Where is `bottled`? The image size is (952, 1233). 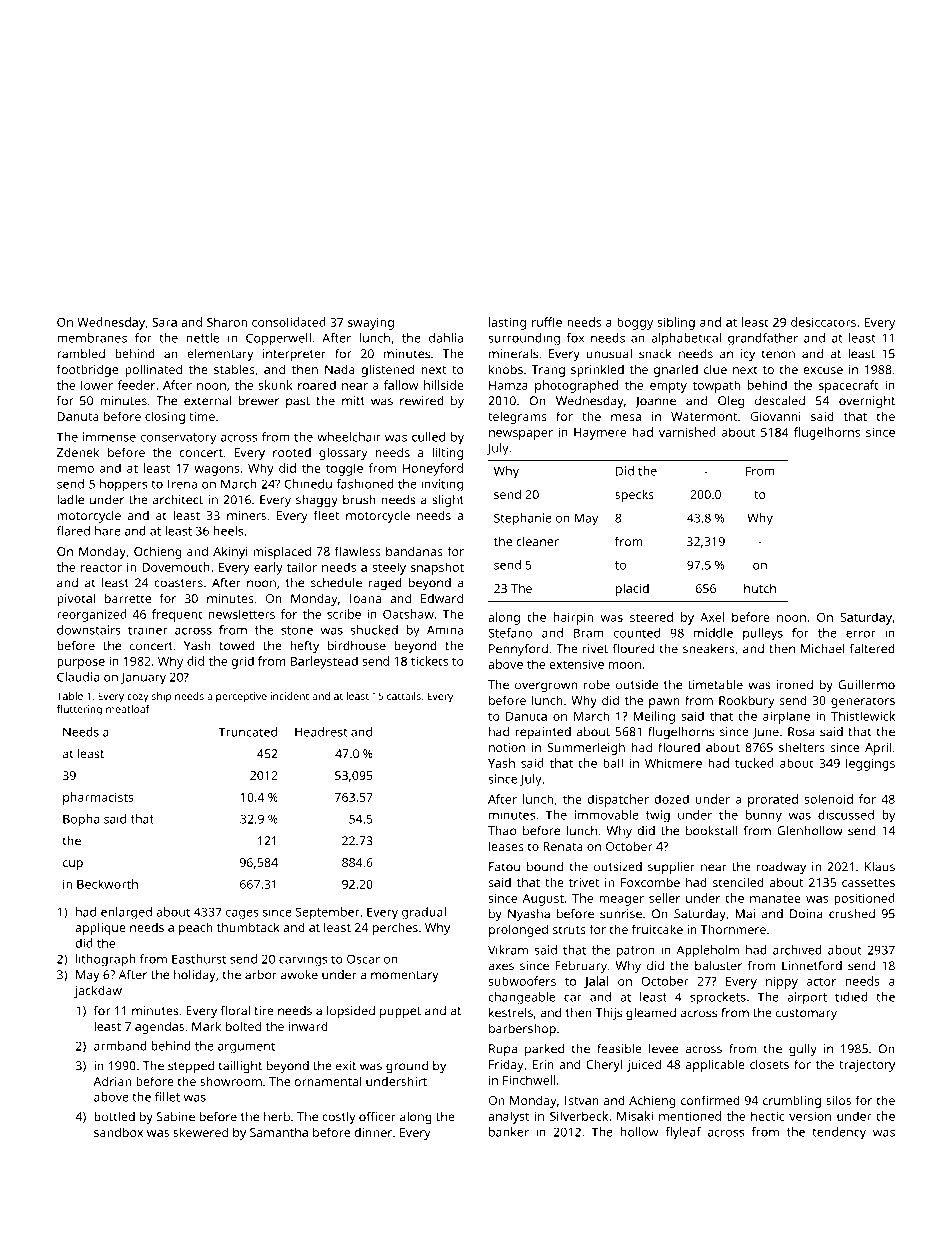 bottled is located at coordinates (115, 1117).
